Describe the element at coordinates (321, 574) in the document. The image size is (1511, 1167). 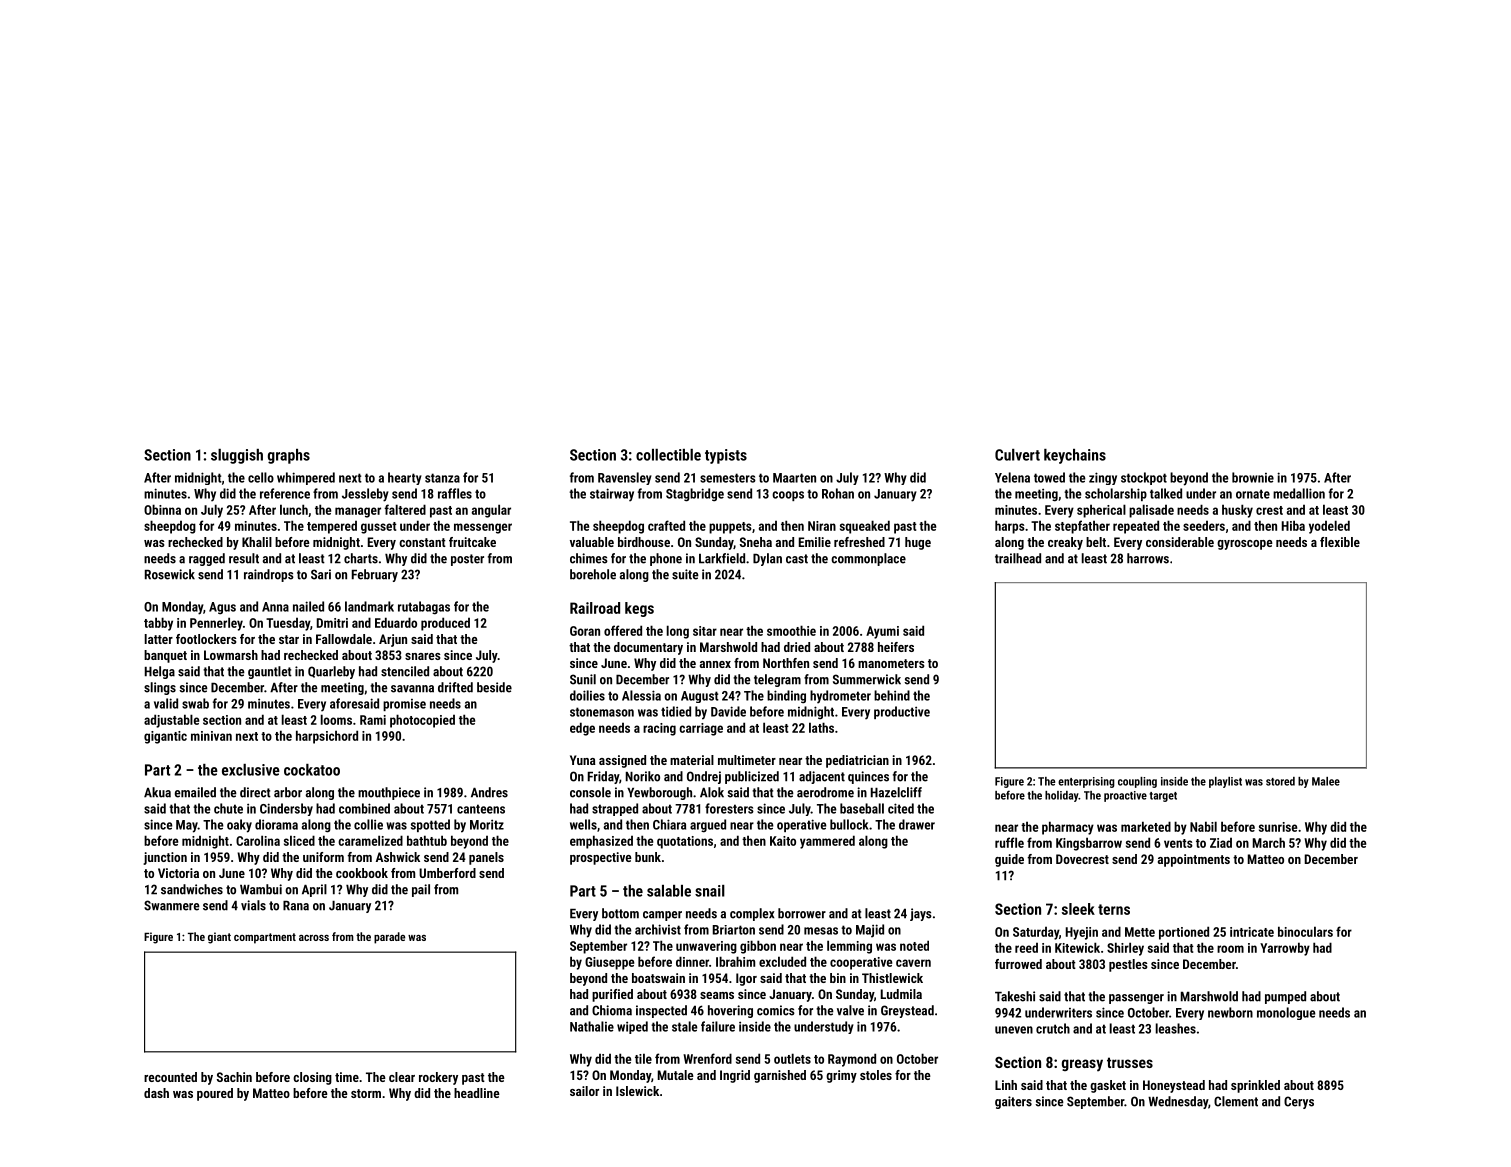
I see `Sari` at that location.
